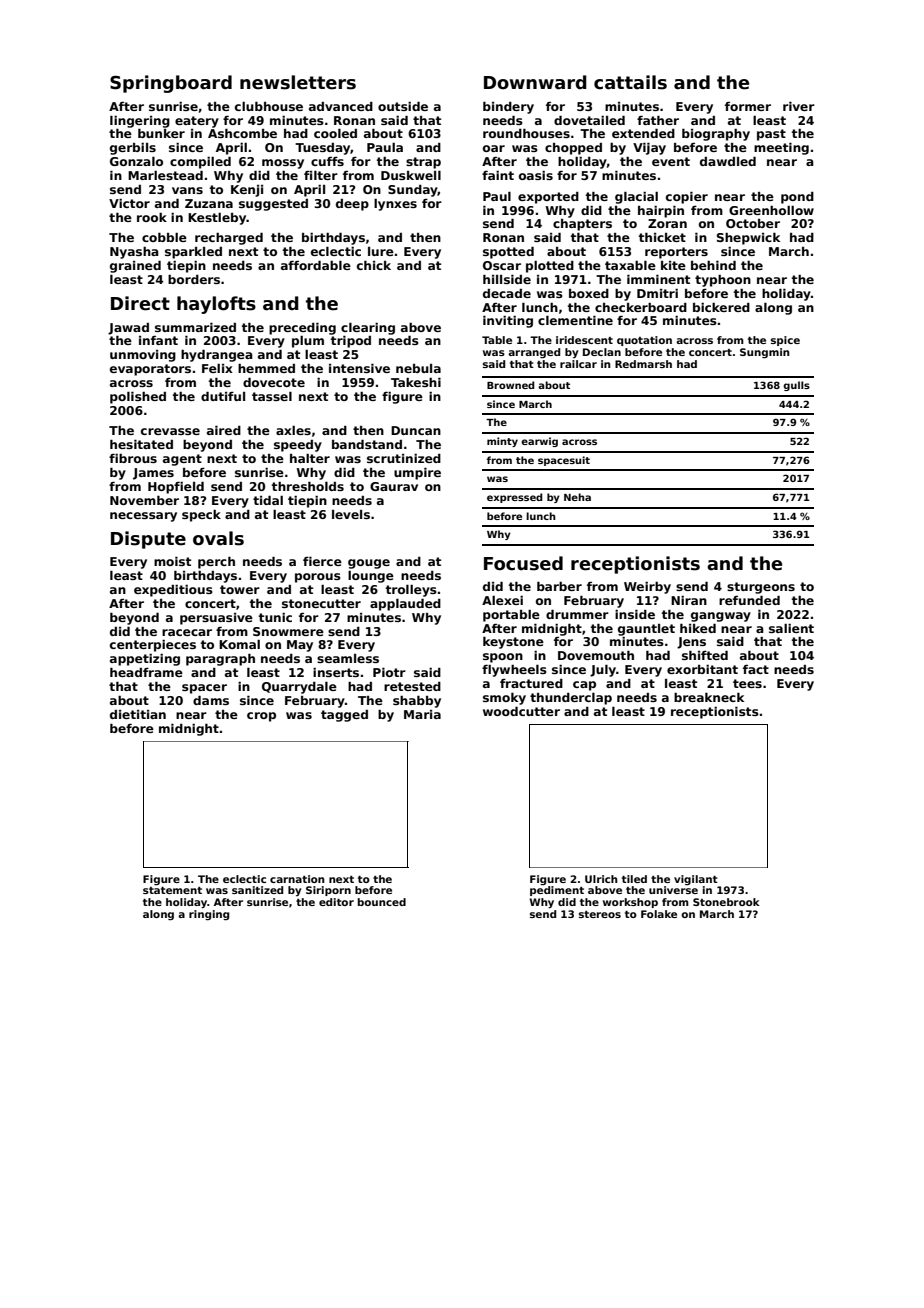 This page has height=1308, width=924. I want to click on lingering, so click(140, 122).
